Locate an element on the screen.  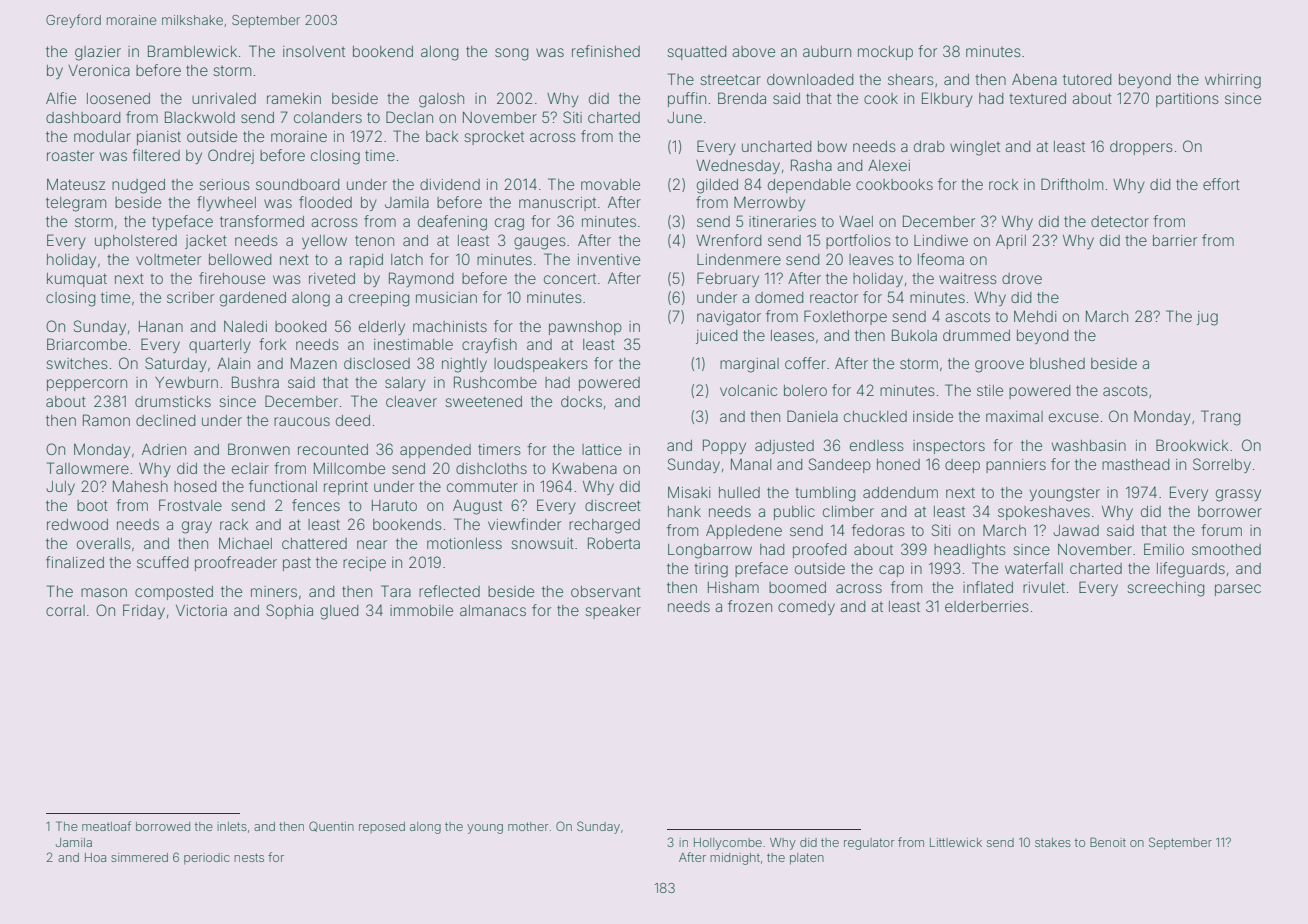
mockup is located at coordinates (885, 53).
